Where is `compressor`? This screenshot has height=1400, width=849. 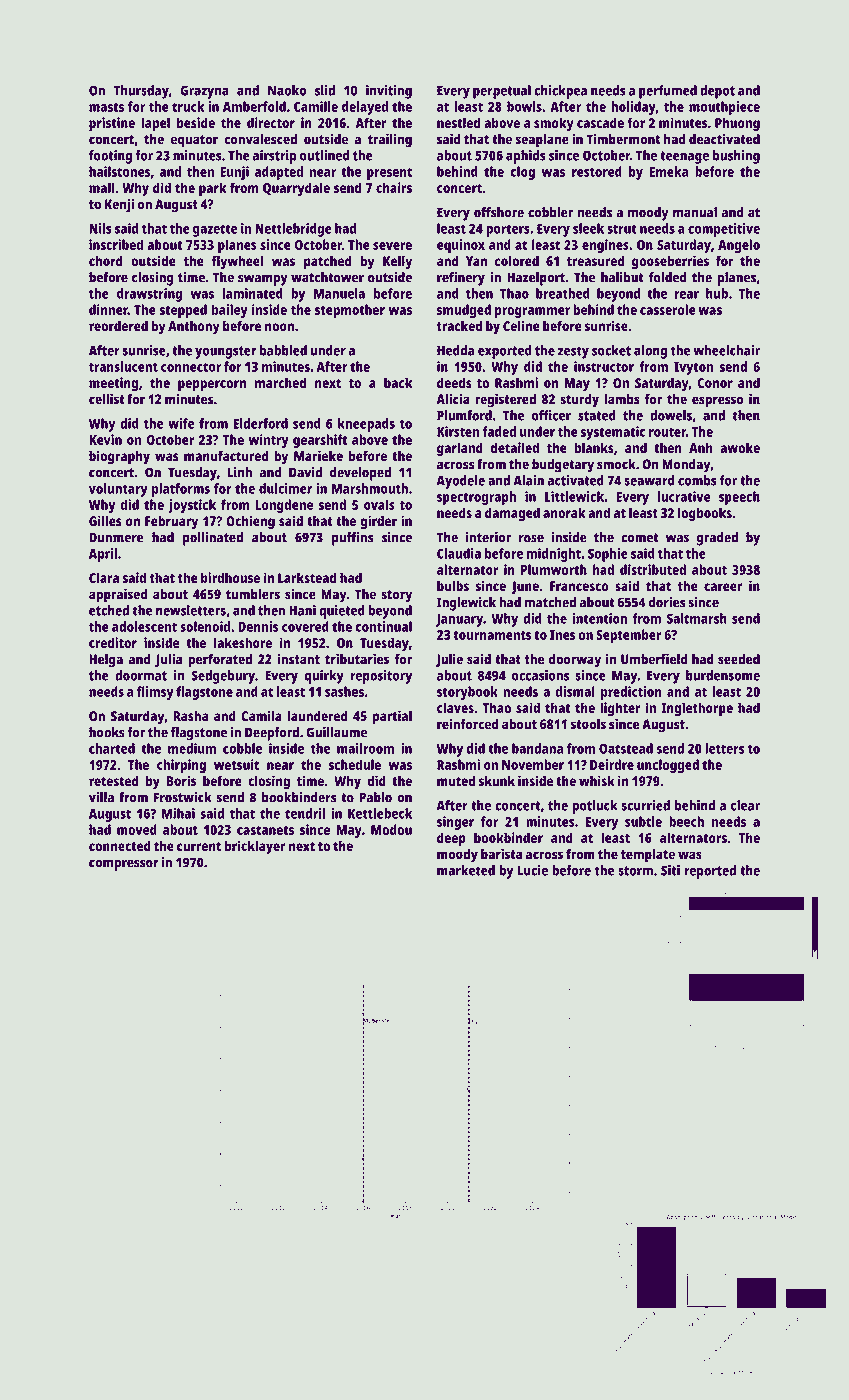 compressor is located at coordinates (124, 865).
